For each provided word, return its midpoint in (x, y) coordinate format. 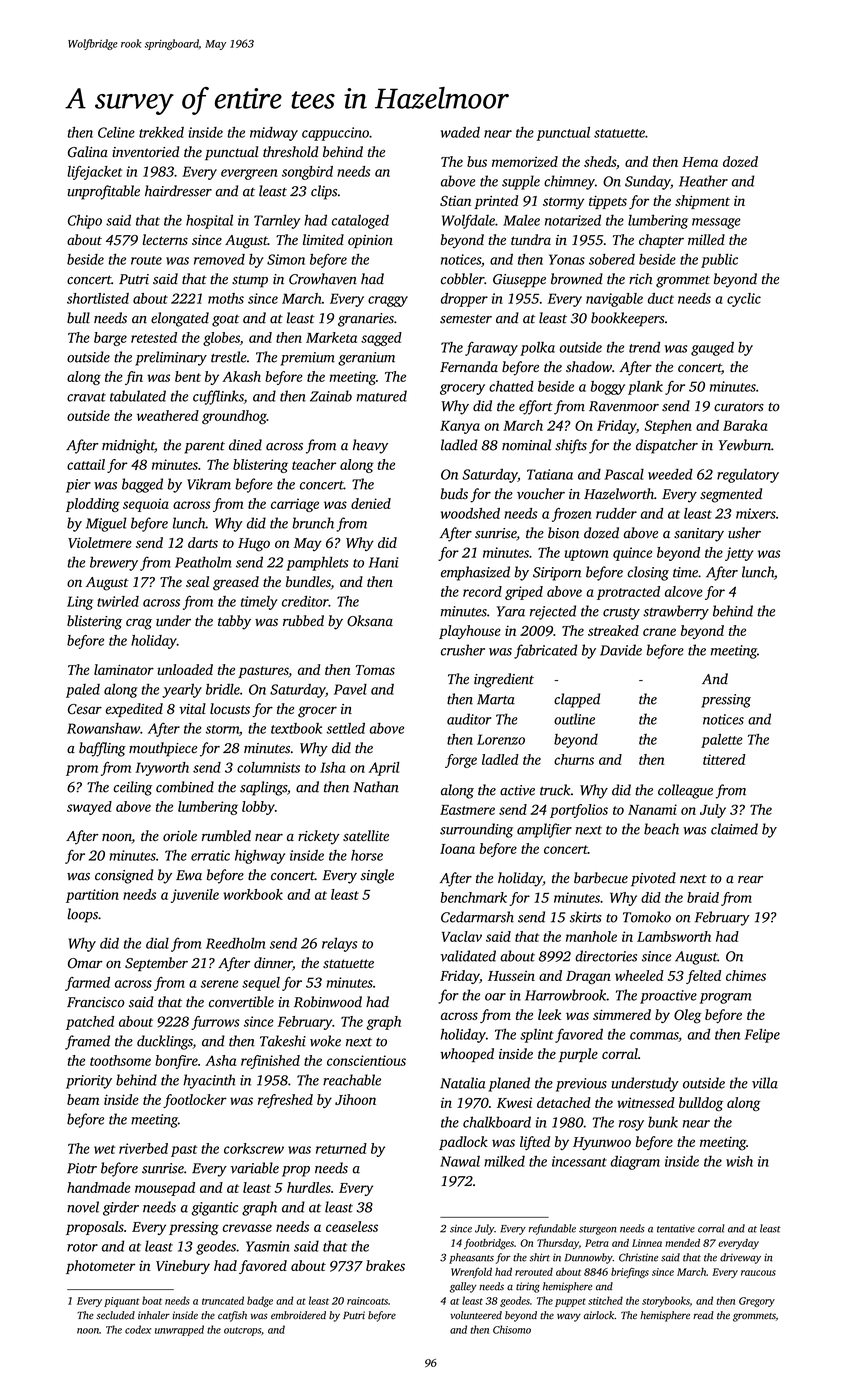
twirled (118, 601)
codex (138, 1329)
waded (460, 132)
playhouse (470, 632)
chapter (661, 241)
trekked (161, 132)
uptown (587, 555)
